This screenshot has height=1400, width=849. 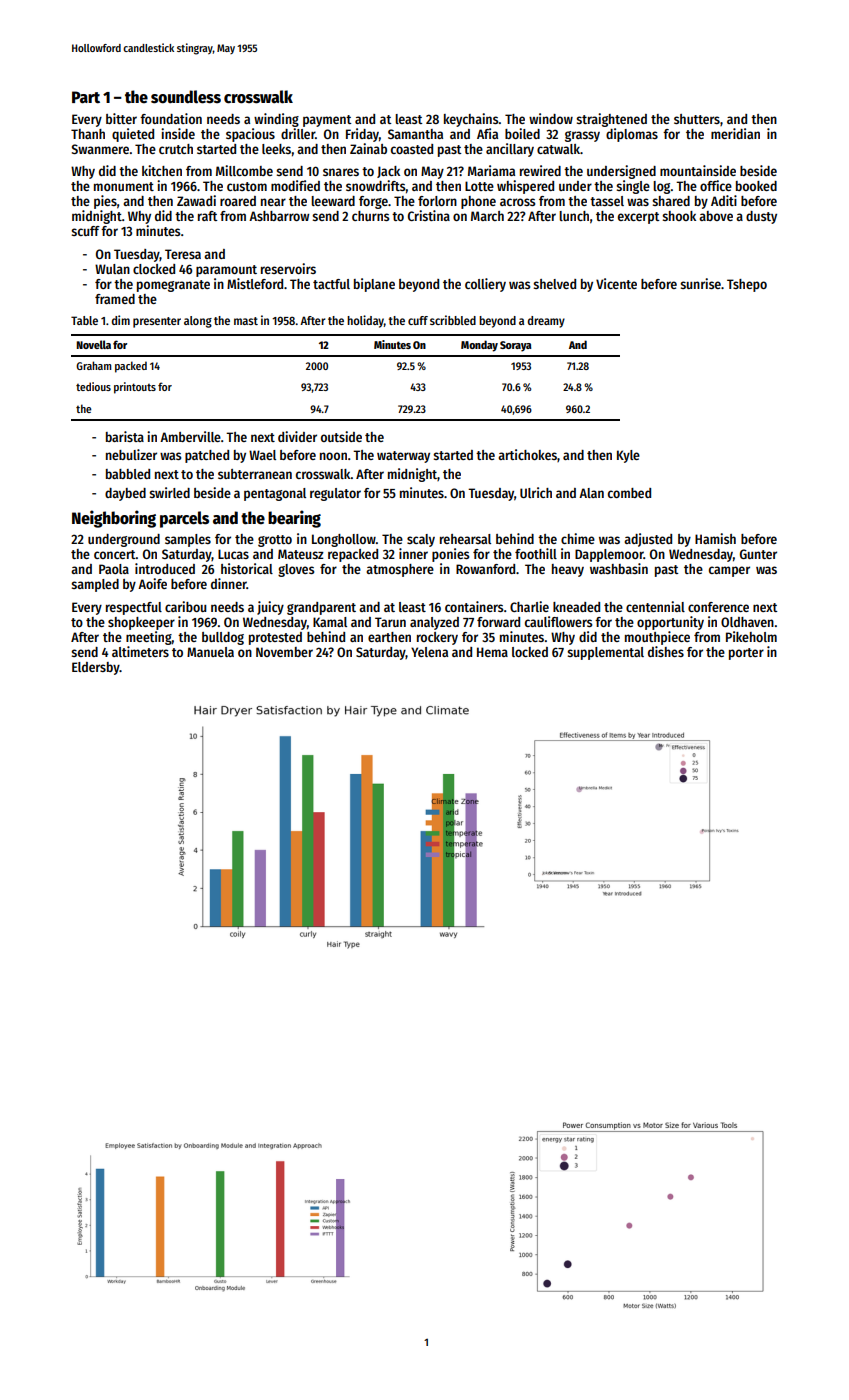 What do you see at coordinates (632, 135) in the screenshot?
I see `diplomas` at bounding box center [632, 135].
